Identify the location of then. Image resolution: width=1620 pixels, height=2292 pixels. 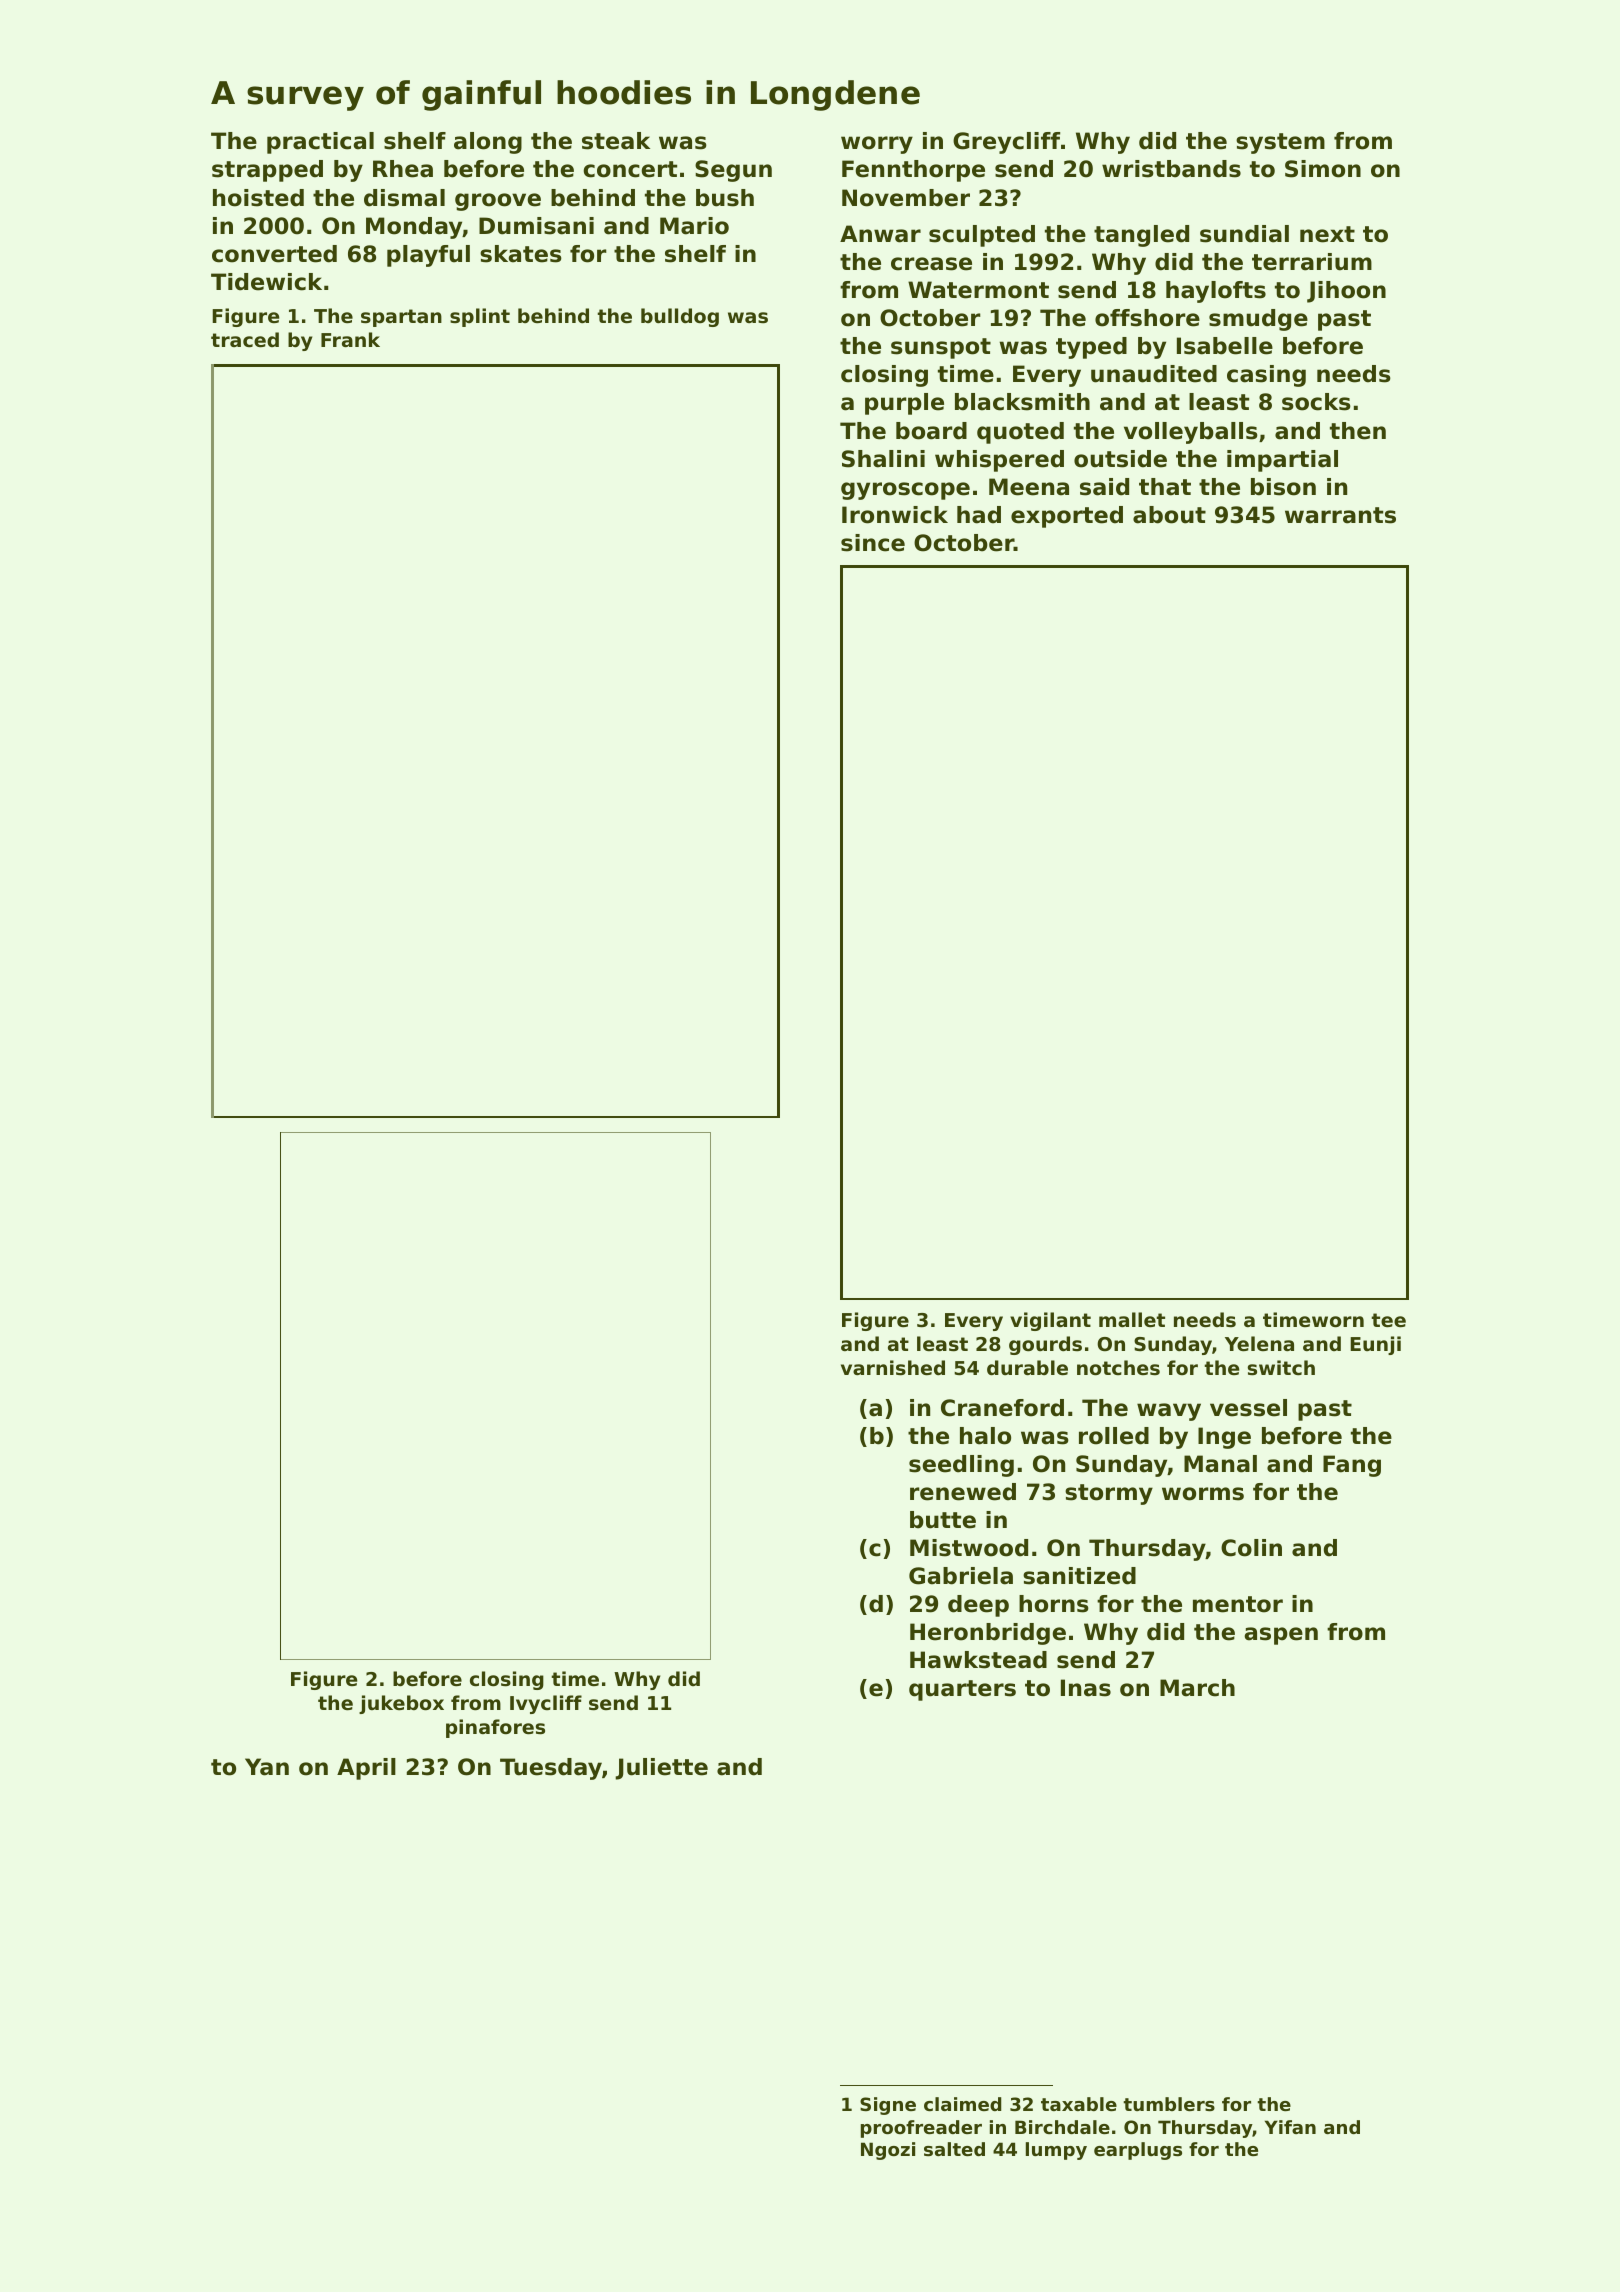
(1358, 431).
